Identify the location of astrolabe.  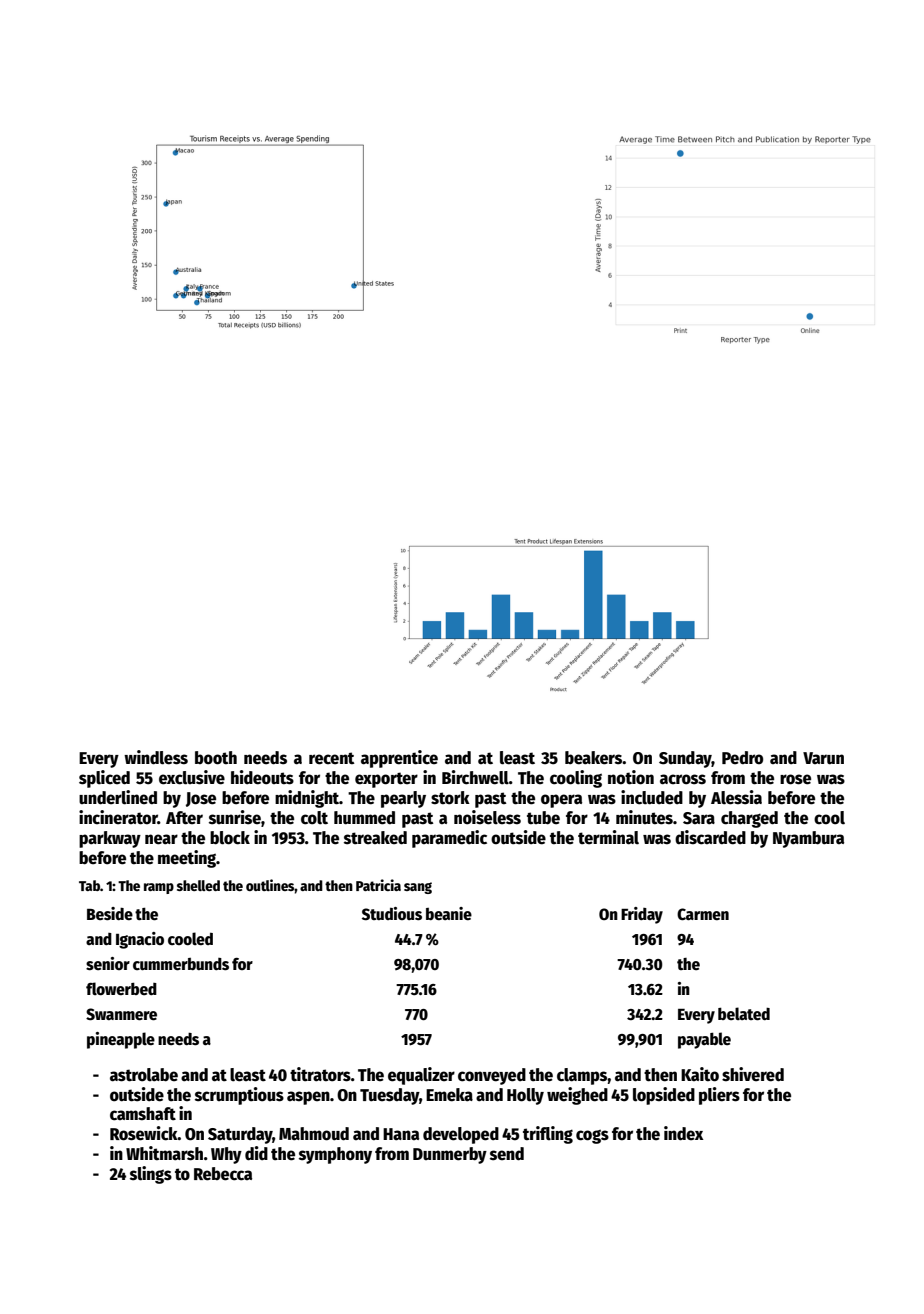
(144, 1075).
